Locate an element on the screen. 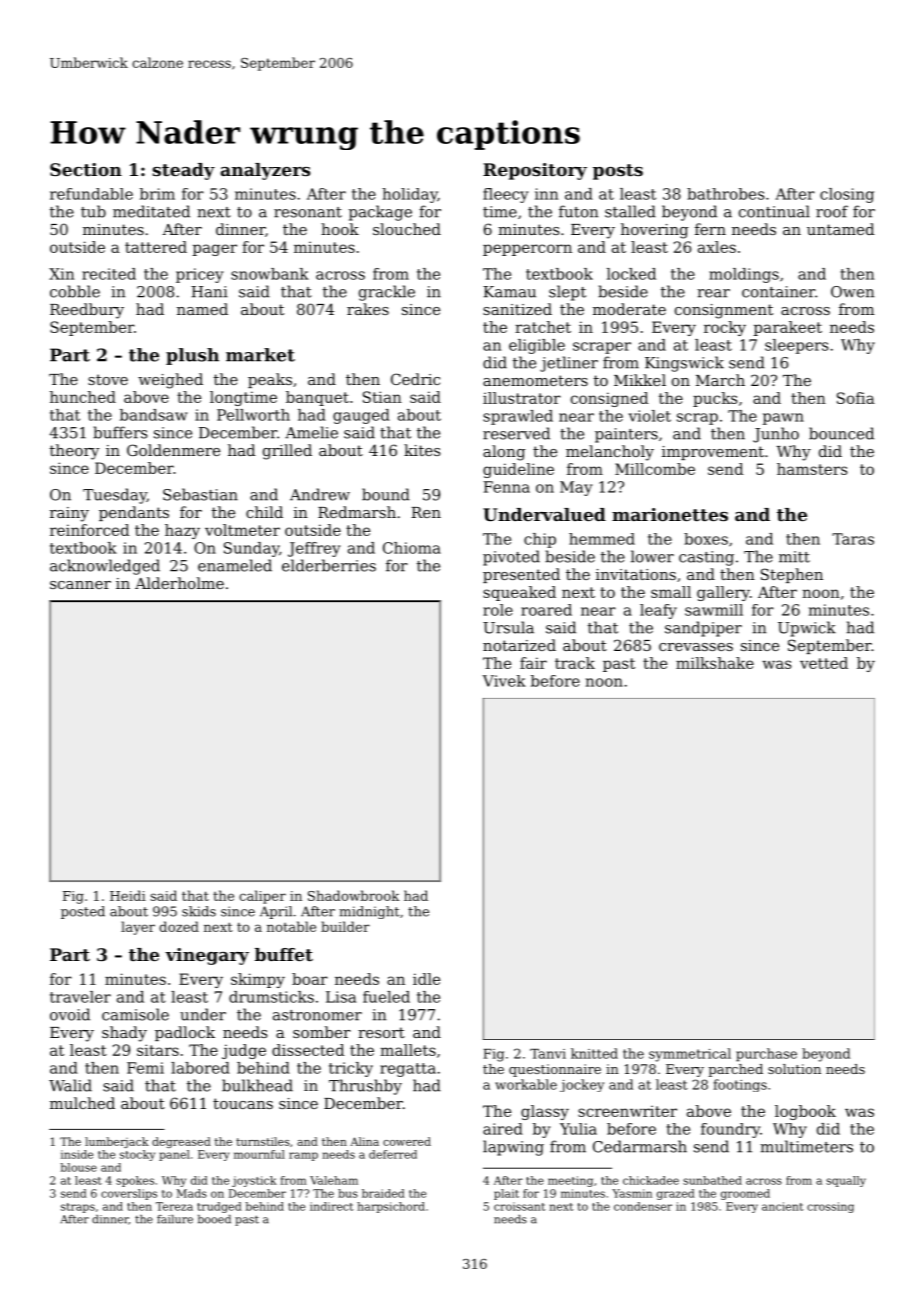 Image resolution: width=924 pixels, height=1314 pixels. scanner is located at coordinates (80, 585).
